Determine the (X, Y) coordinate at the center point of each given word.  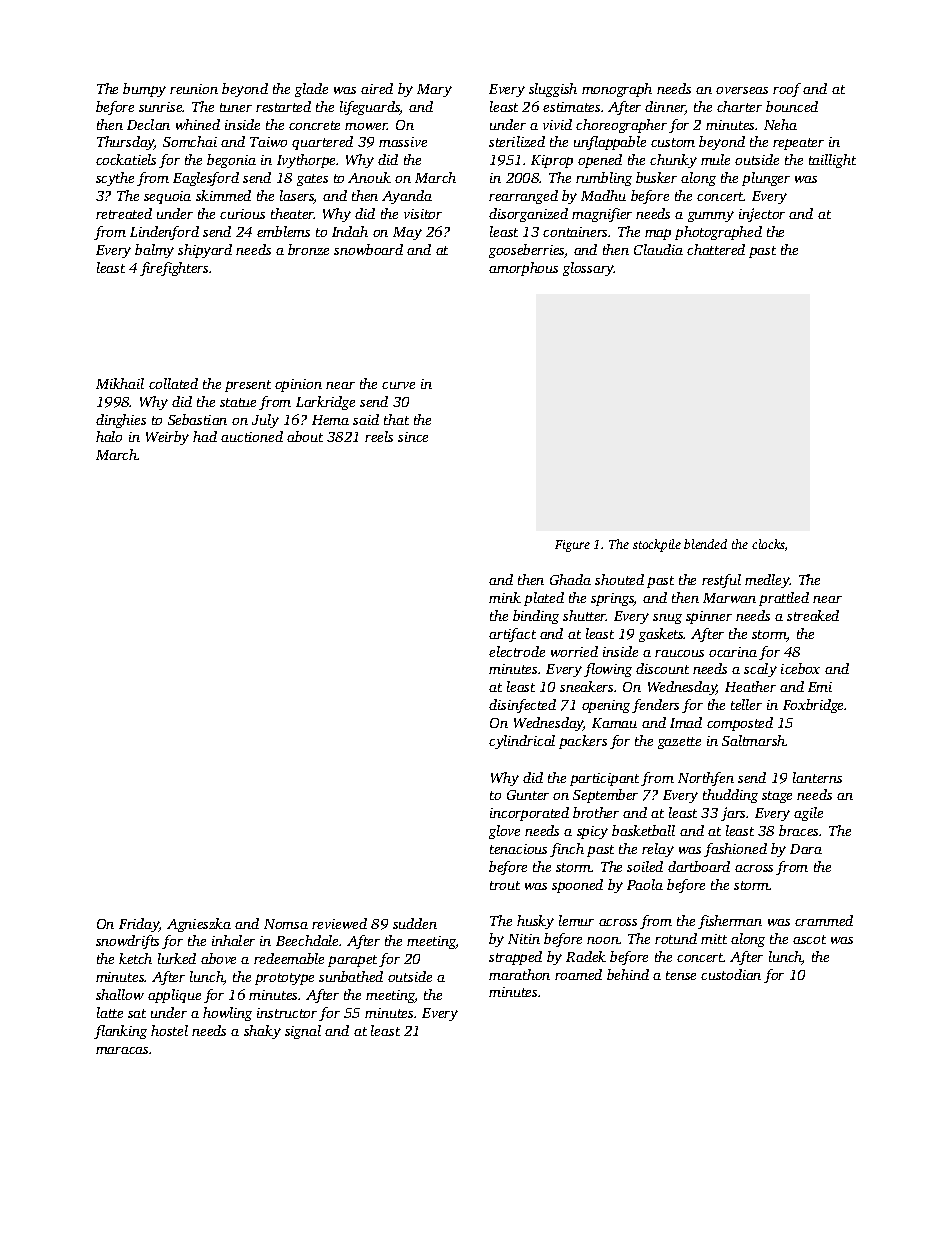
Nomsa (286, 924)
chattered (716, 249)
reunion (194, 89)
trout (505, 885)
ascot (809, 939)
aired (377, 88)
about (305, 436)
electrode (517, 651)
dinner (665, 108)
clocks (768, 544)
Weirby (167, 438)
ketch (135, 958)
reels (379, 436)
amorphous (523, 269)
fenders (655, 706)
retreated (124, 213)
